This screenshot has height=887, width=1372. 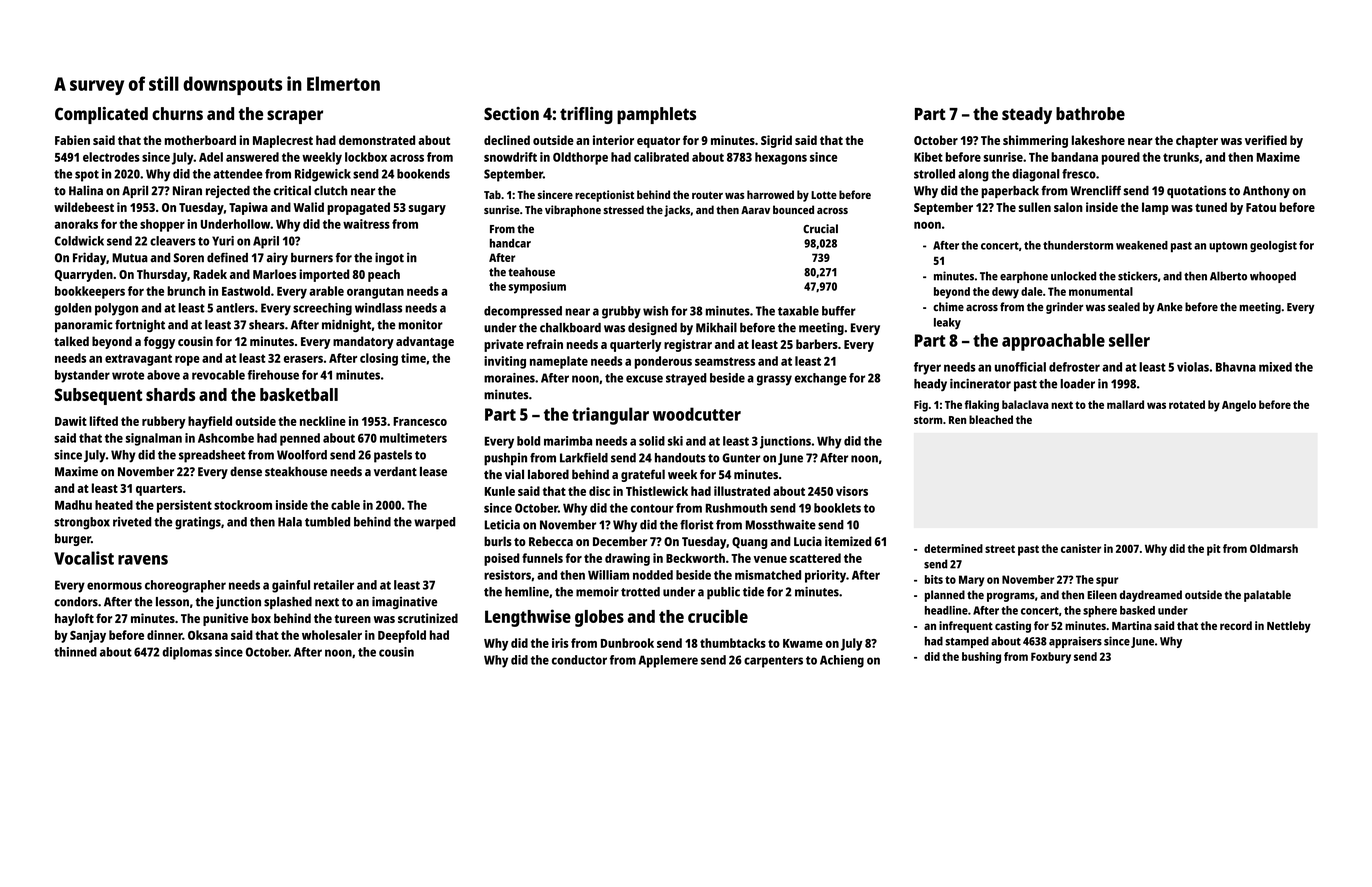 I want to click on bounced, so click(x=793, y=209).
